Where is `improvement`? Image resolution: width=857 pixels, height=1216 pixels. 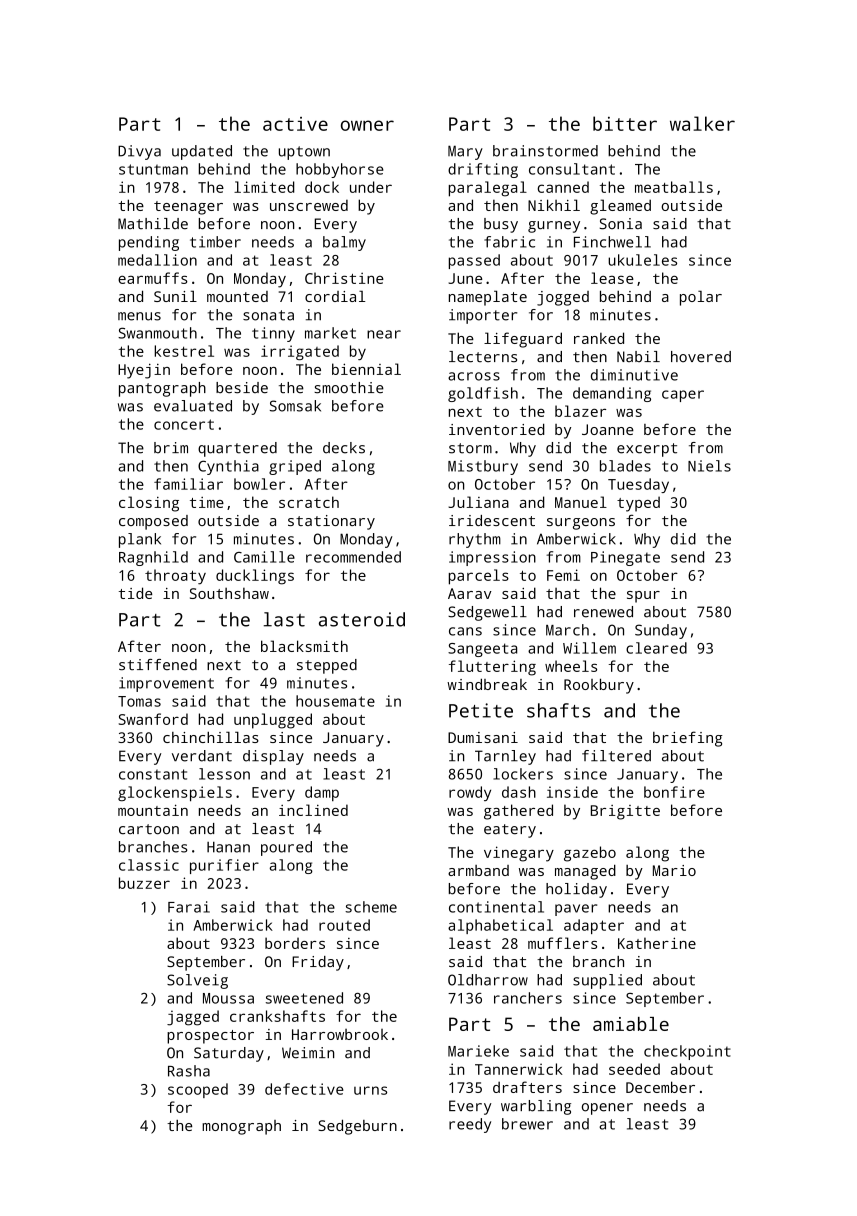 improvement is located at coordinates (166, 684).
